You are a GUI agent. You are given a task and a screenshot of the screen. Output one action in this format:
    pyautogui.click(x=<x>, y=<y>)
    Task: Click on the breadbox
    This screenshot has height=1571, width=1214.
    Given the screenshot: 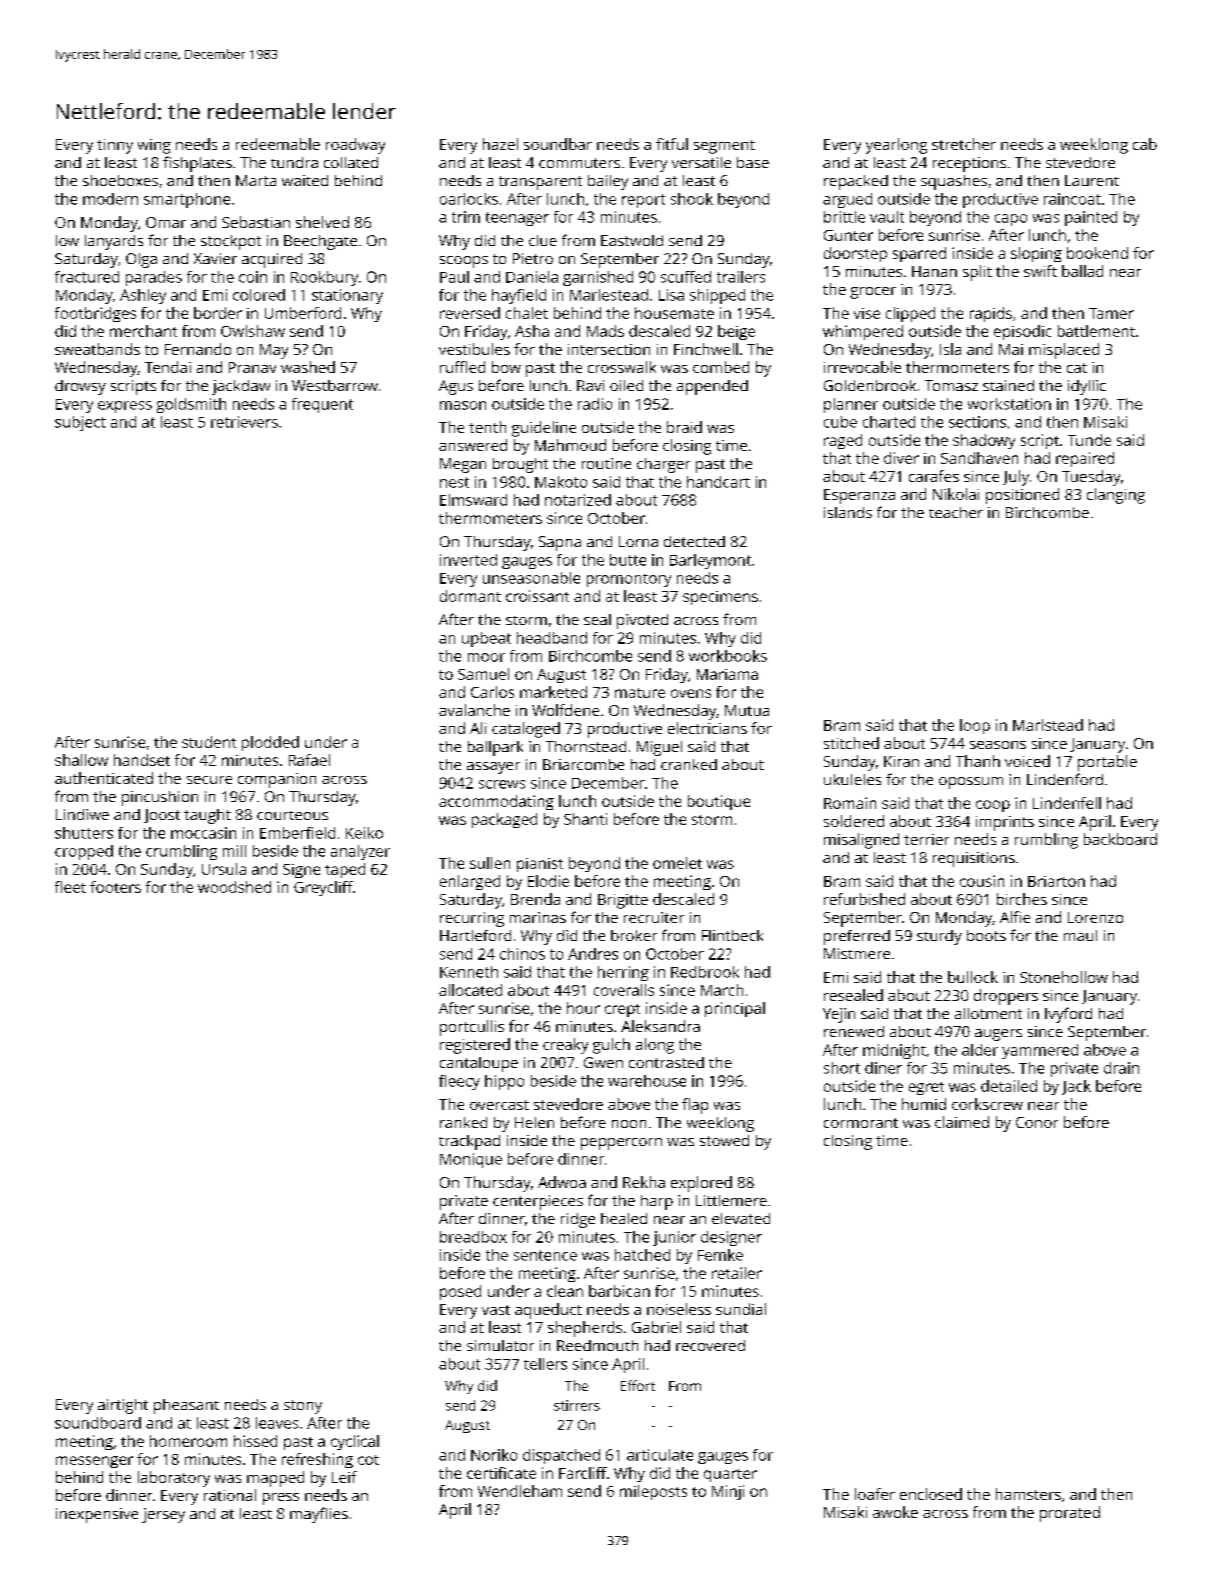 What is the action you would take?
    pyautogui.click(x=473, y=1237)
